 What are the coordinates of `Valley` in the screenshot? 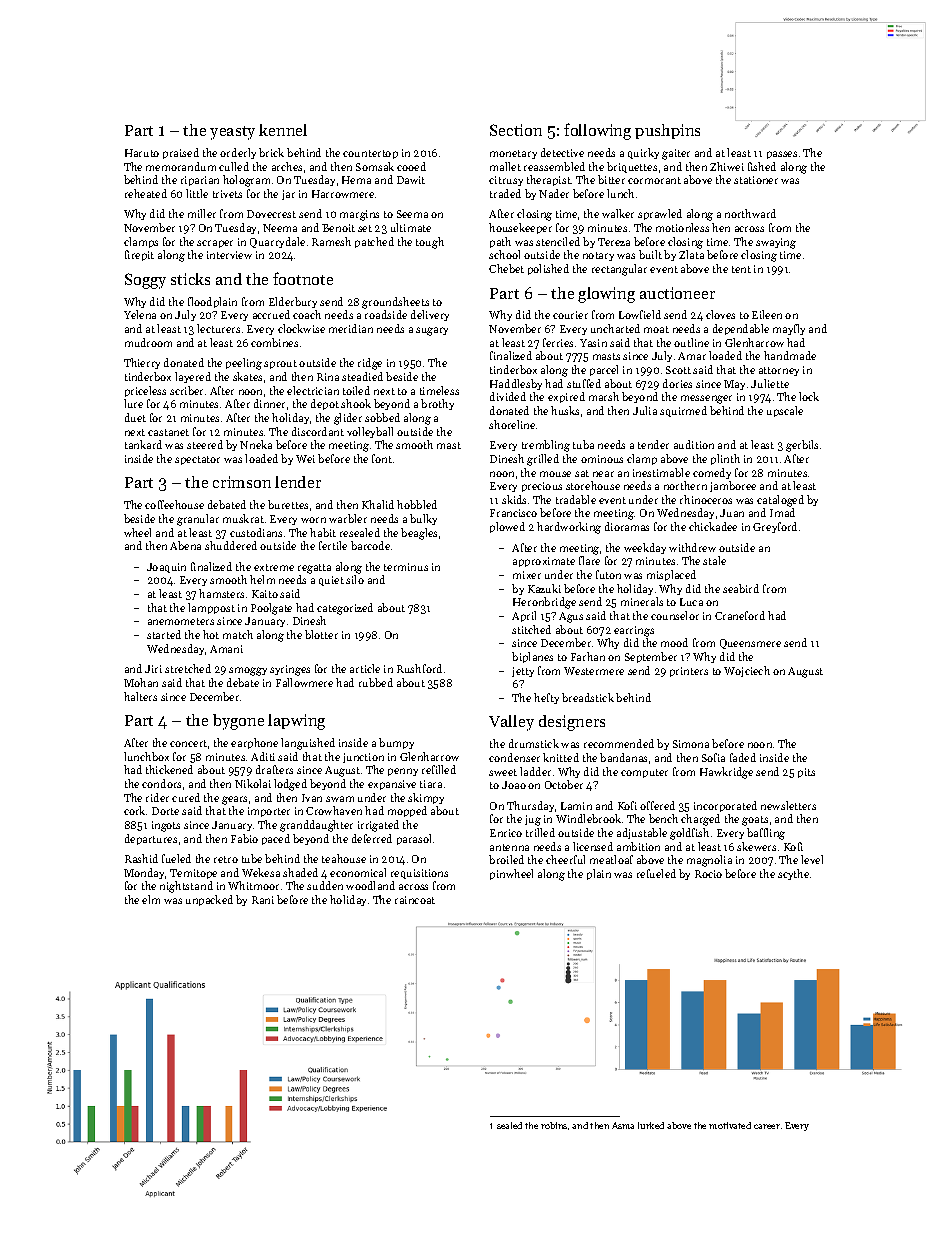 It's located at (511, 723).
